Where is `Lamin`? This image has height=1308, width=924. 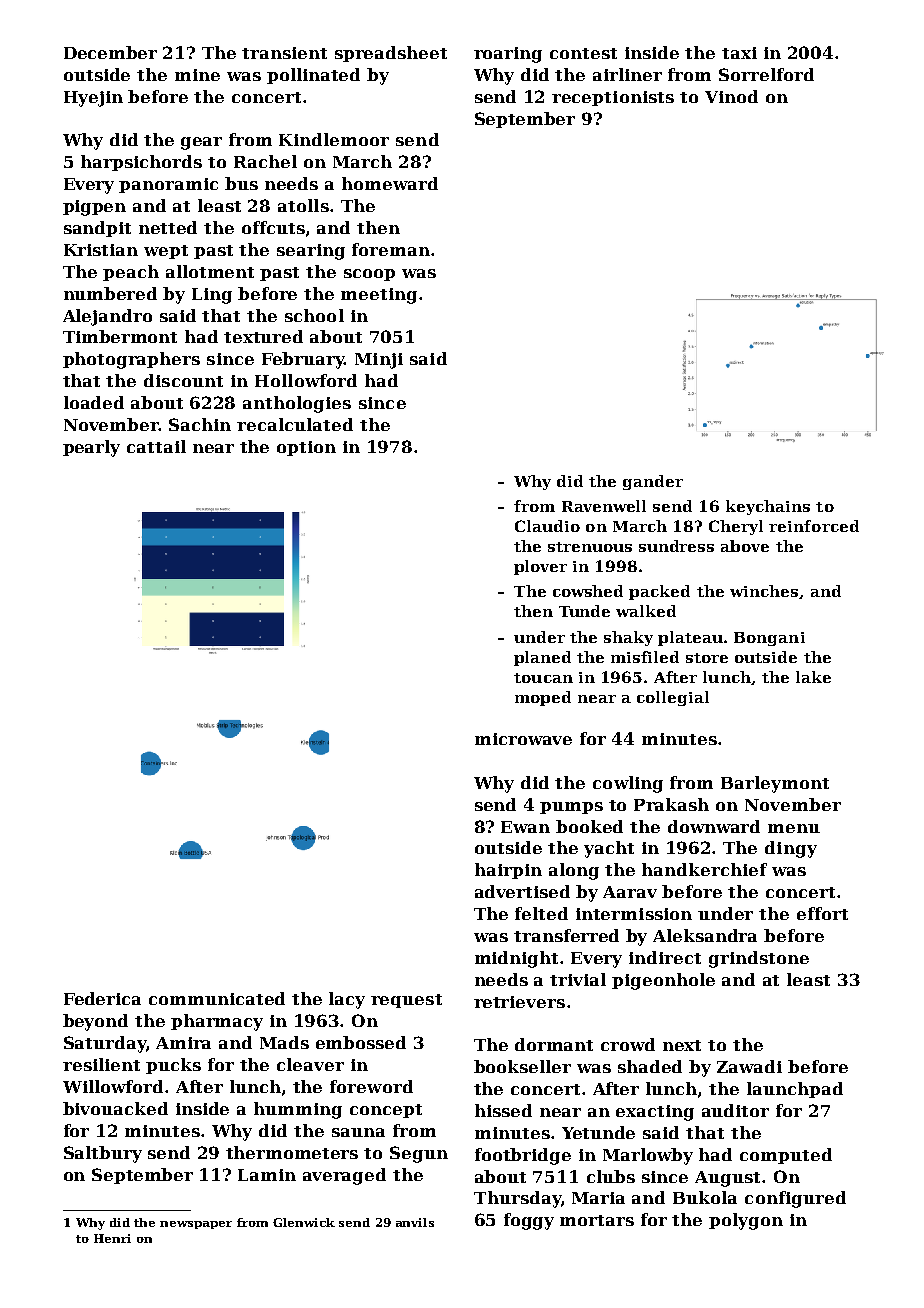
Lamin is located at coordinates (267, 1175).
